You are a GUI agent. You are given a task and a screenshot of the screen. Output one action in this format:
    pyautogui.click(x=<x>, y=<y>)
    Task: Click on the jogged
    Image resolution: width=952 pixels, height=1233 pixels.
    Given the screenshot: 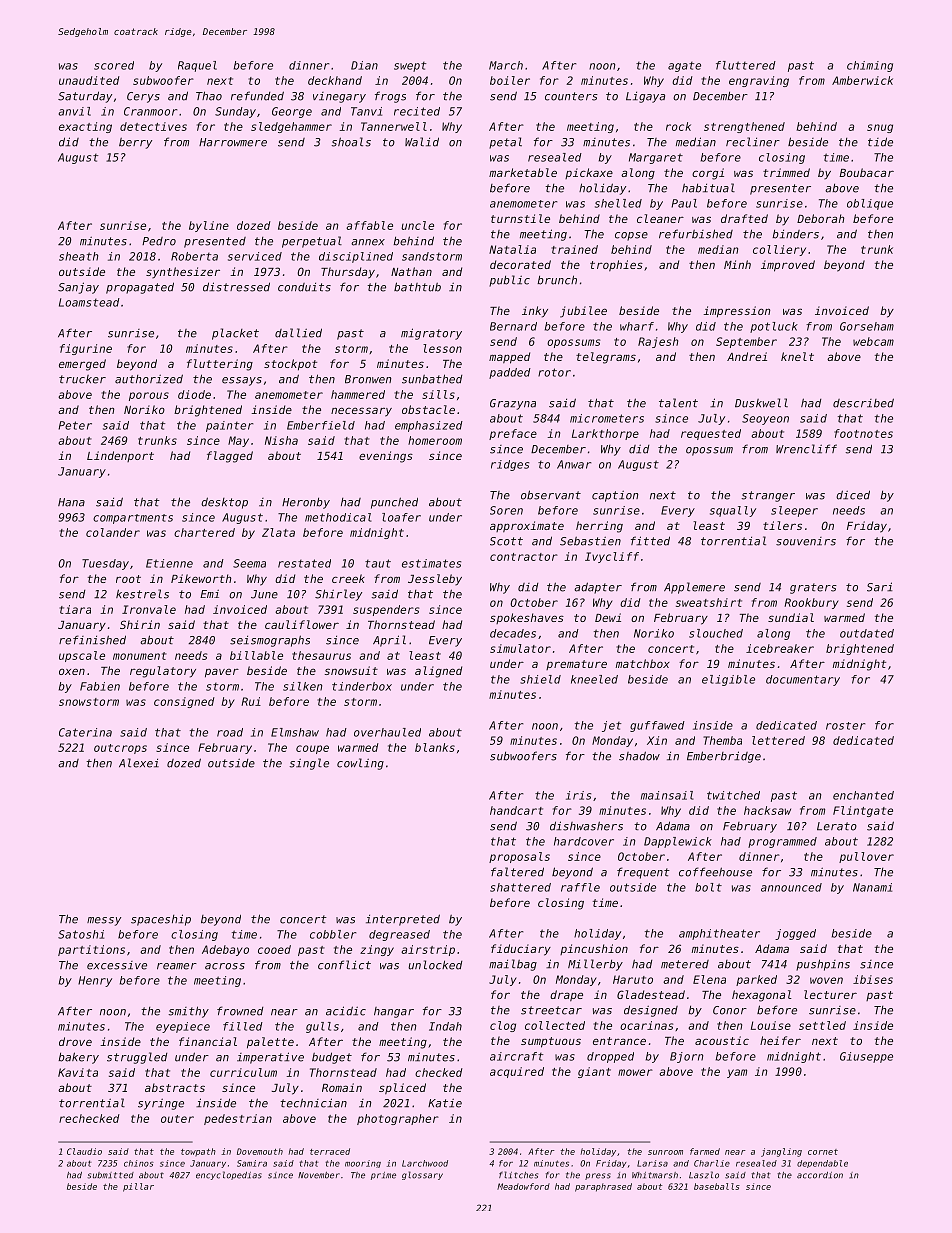 What is the action you would take?
    pyautogui.click(x=795, y=934)
